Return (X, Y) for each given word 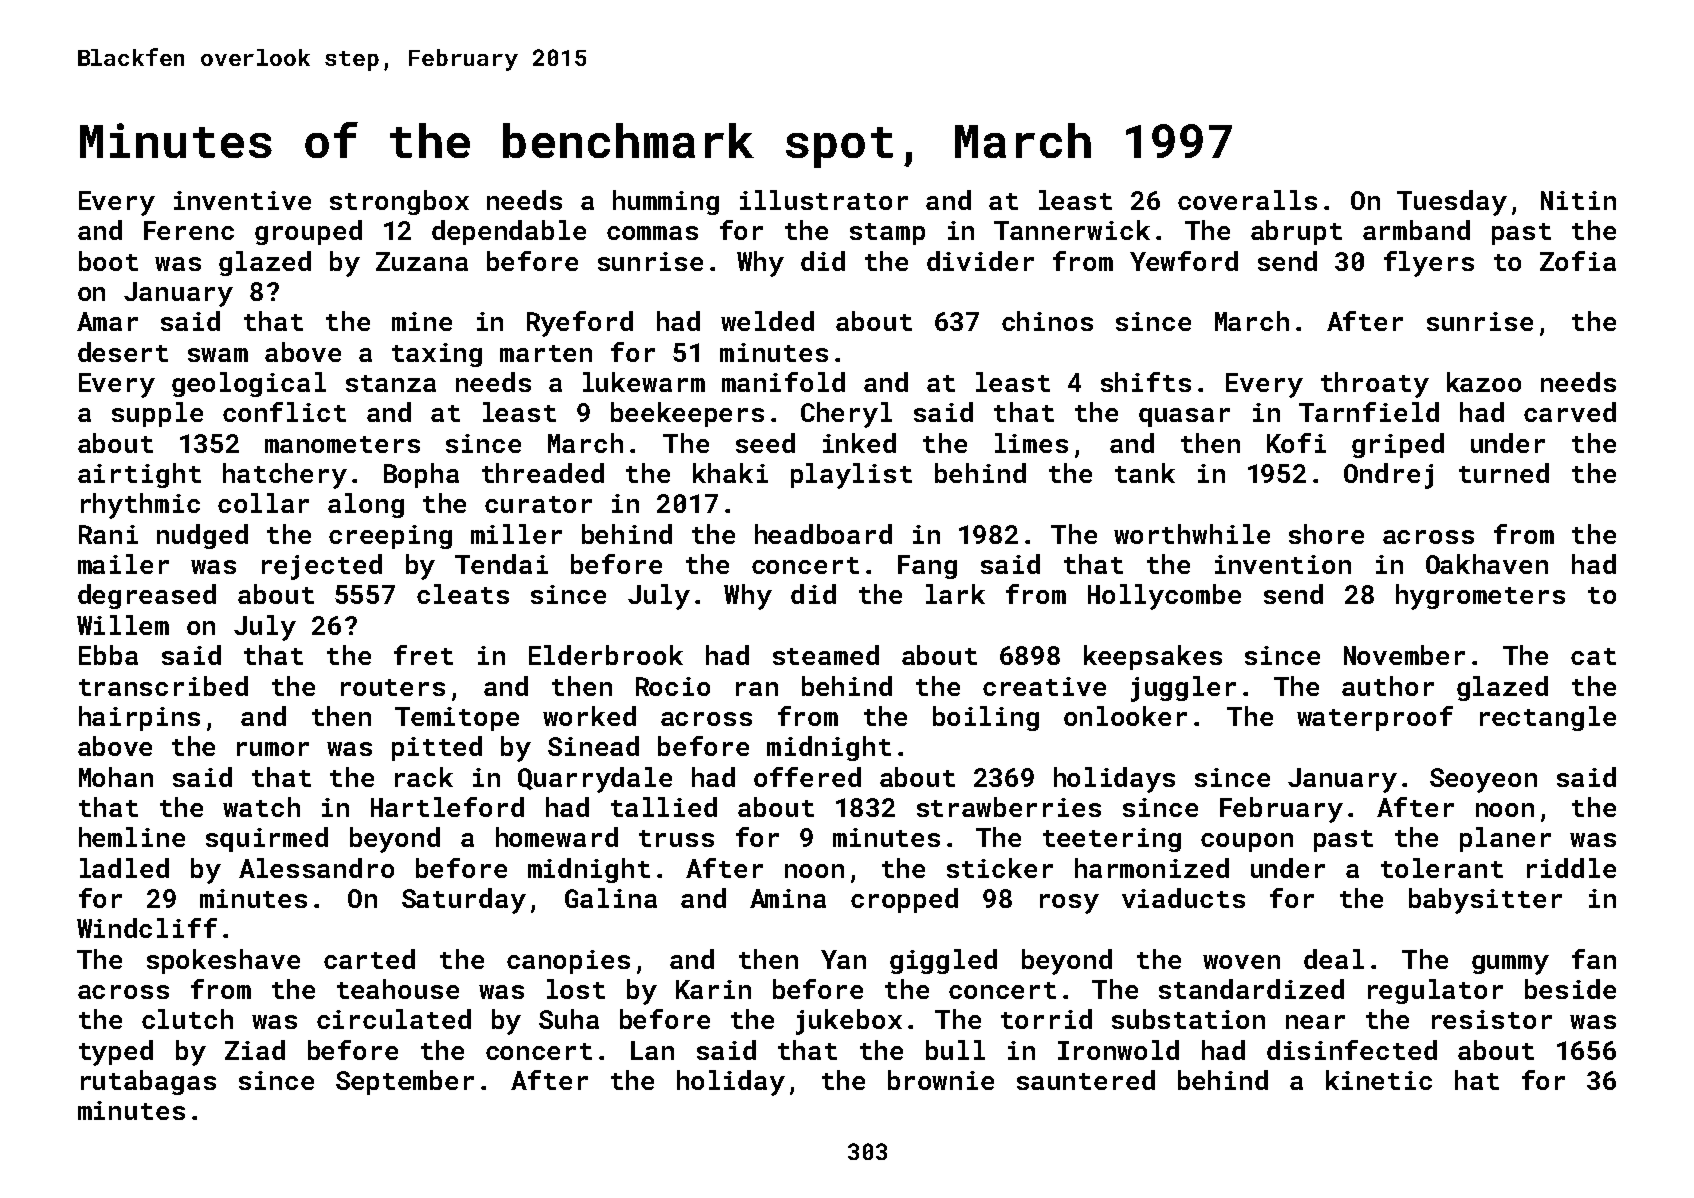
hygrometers (1480, 597)
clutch (187, 1019)
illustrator (824, 200)
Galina (611, 898)
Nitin (1578, 200)
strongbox (399, 202)
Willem (123, 625)
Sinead (593, 746)
